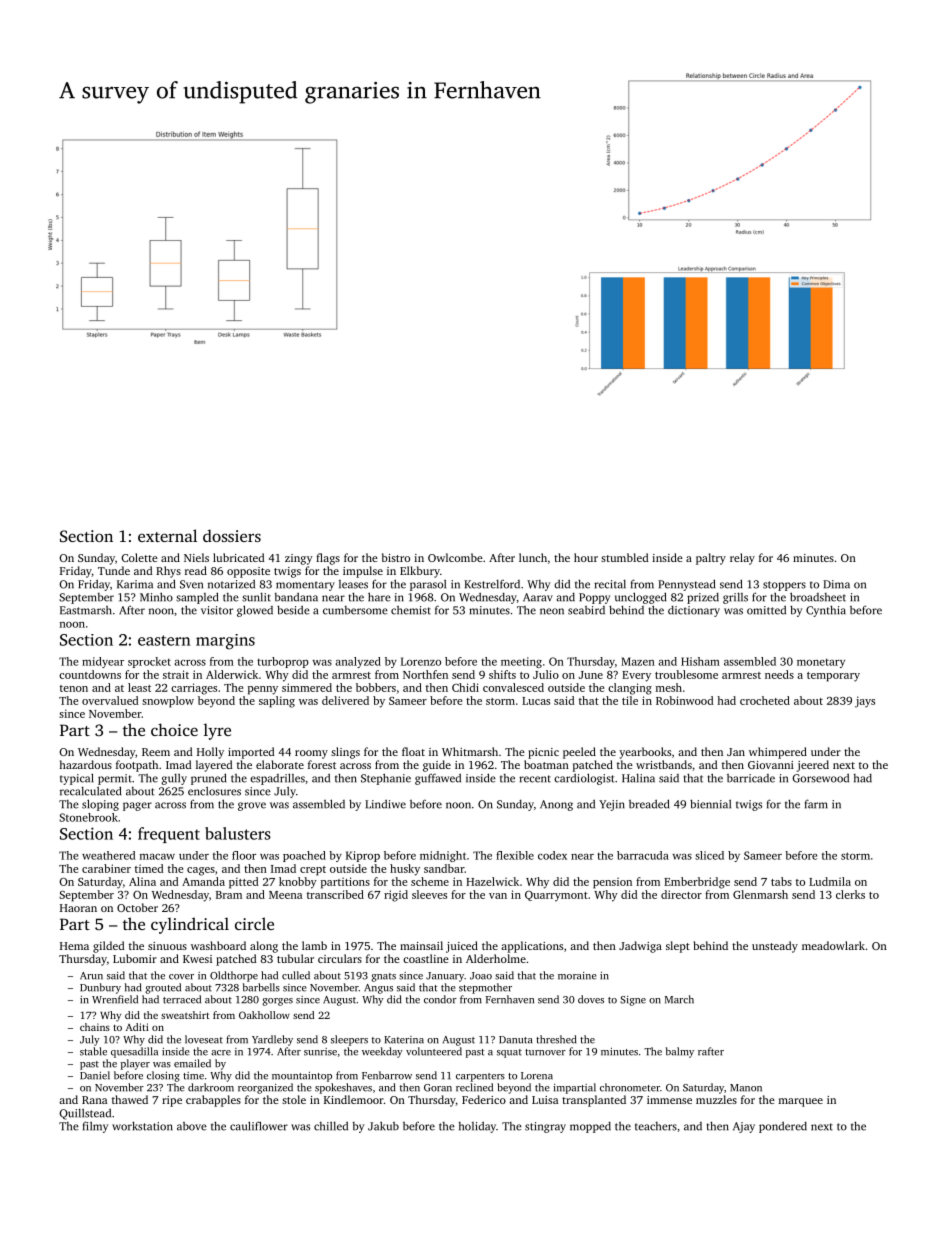 This screenshot has height=1233, width=952. I want to click on chains, so click(95, 1027).
